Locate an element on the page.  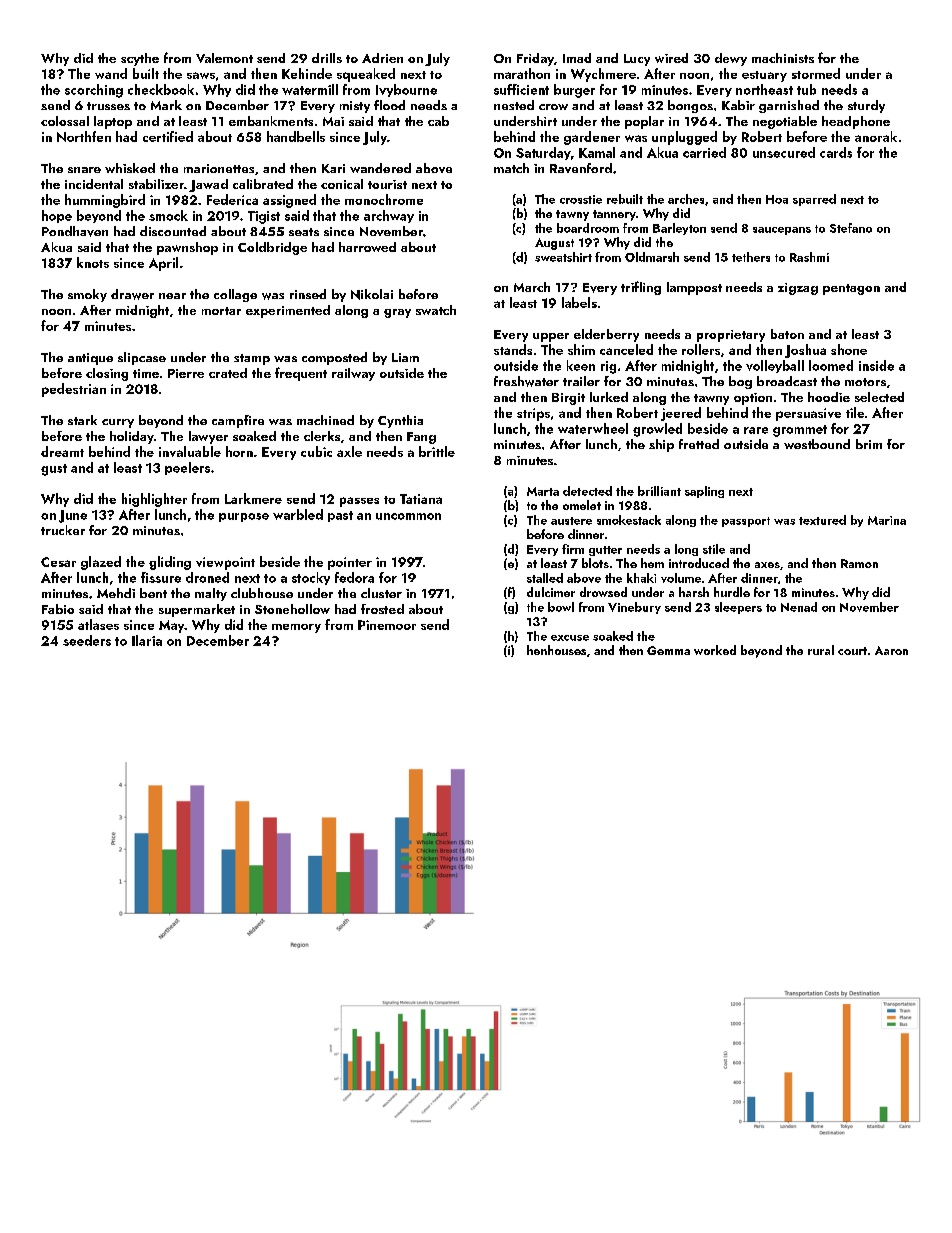
Gemma is located at coordinates (668, 650).
